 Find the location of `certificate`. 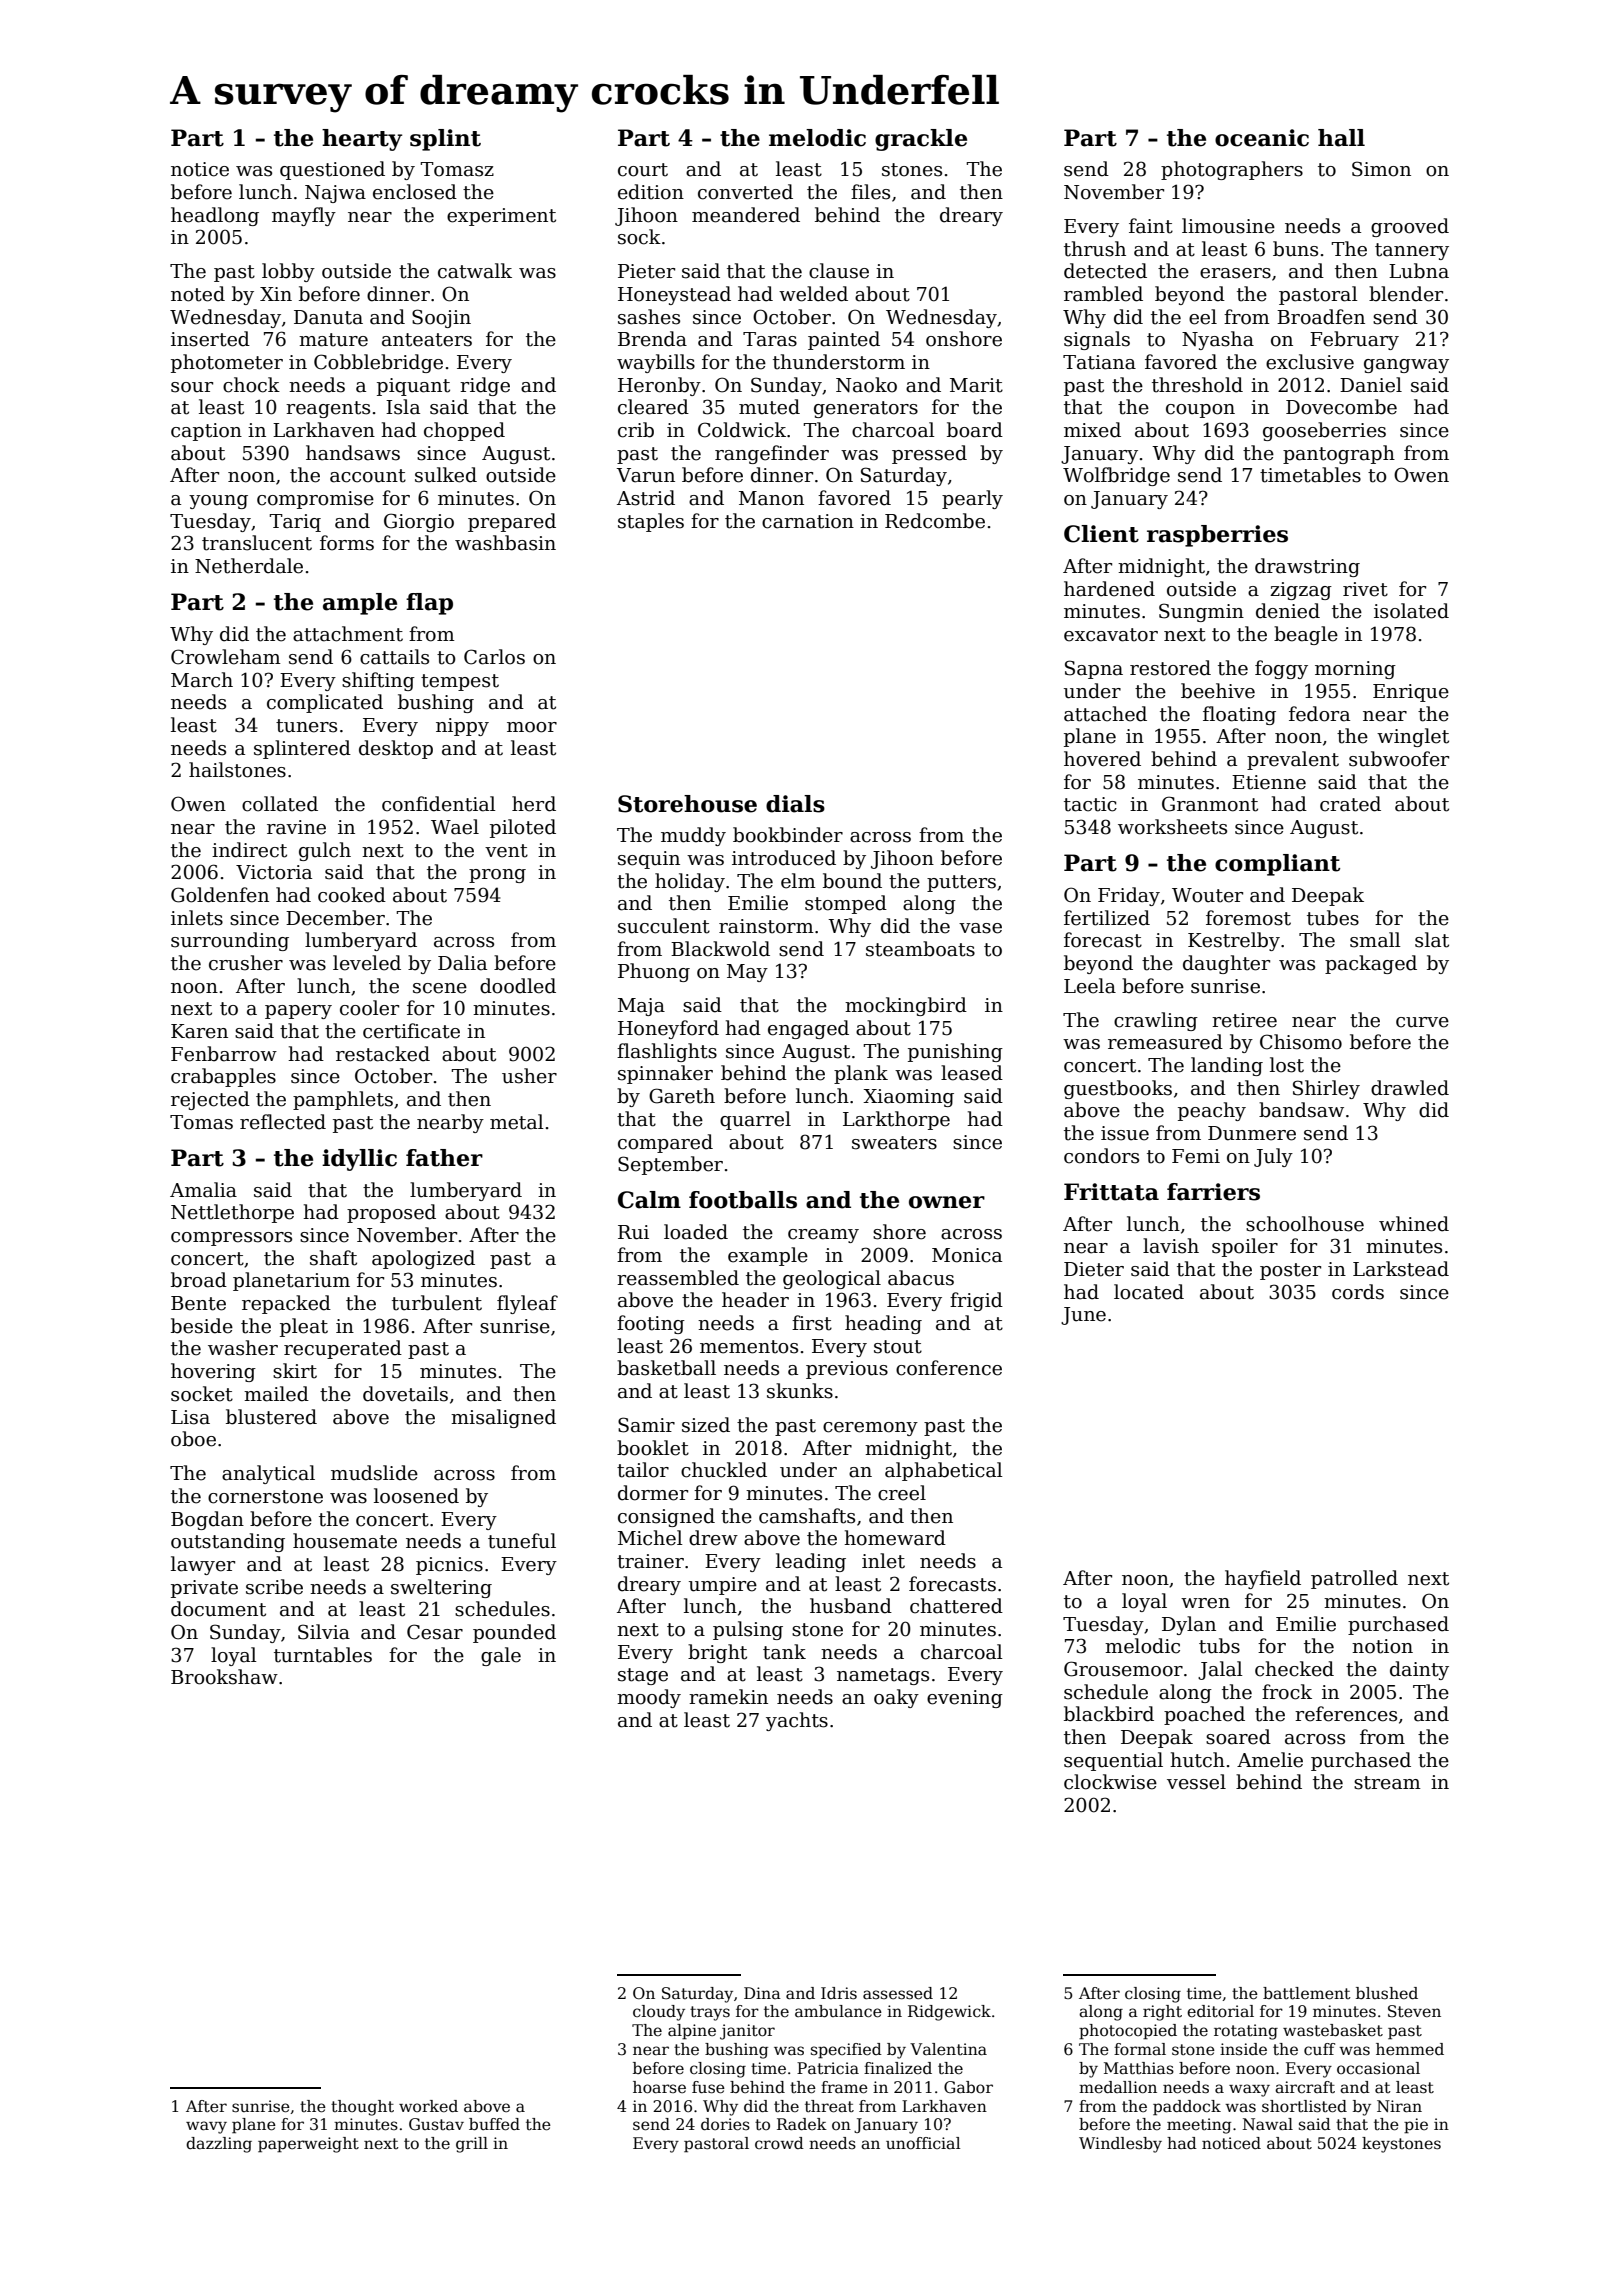

certificate is located at coordinates (411, 1031).
